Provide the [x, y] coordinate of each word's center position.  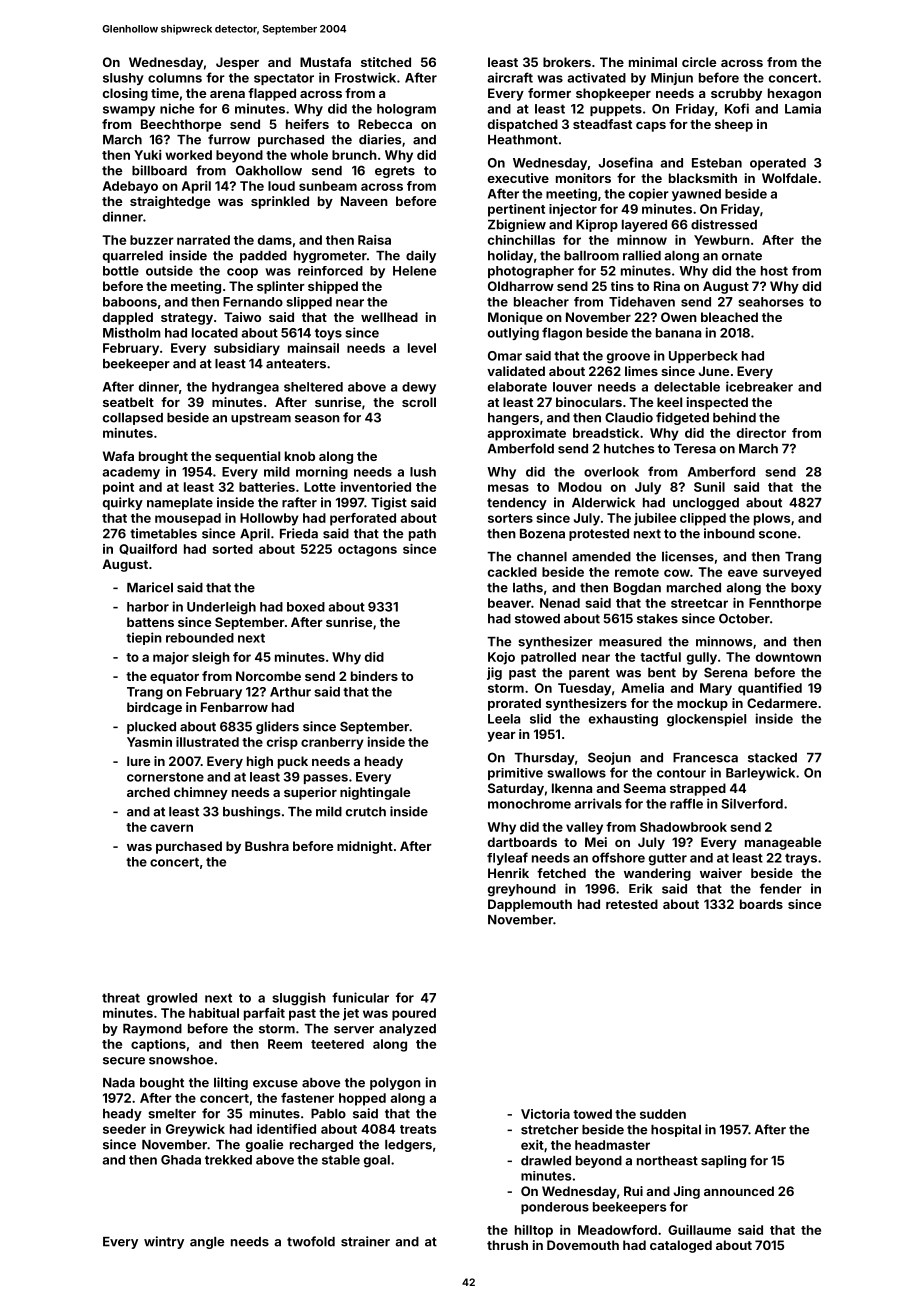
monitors [583, 178]
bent [662, 673]
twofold [311, 1241]
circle [699, 62]
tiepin [144, 638]
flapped [272, 94]
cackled [512, 572]
